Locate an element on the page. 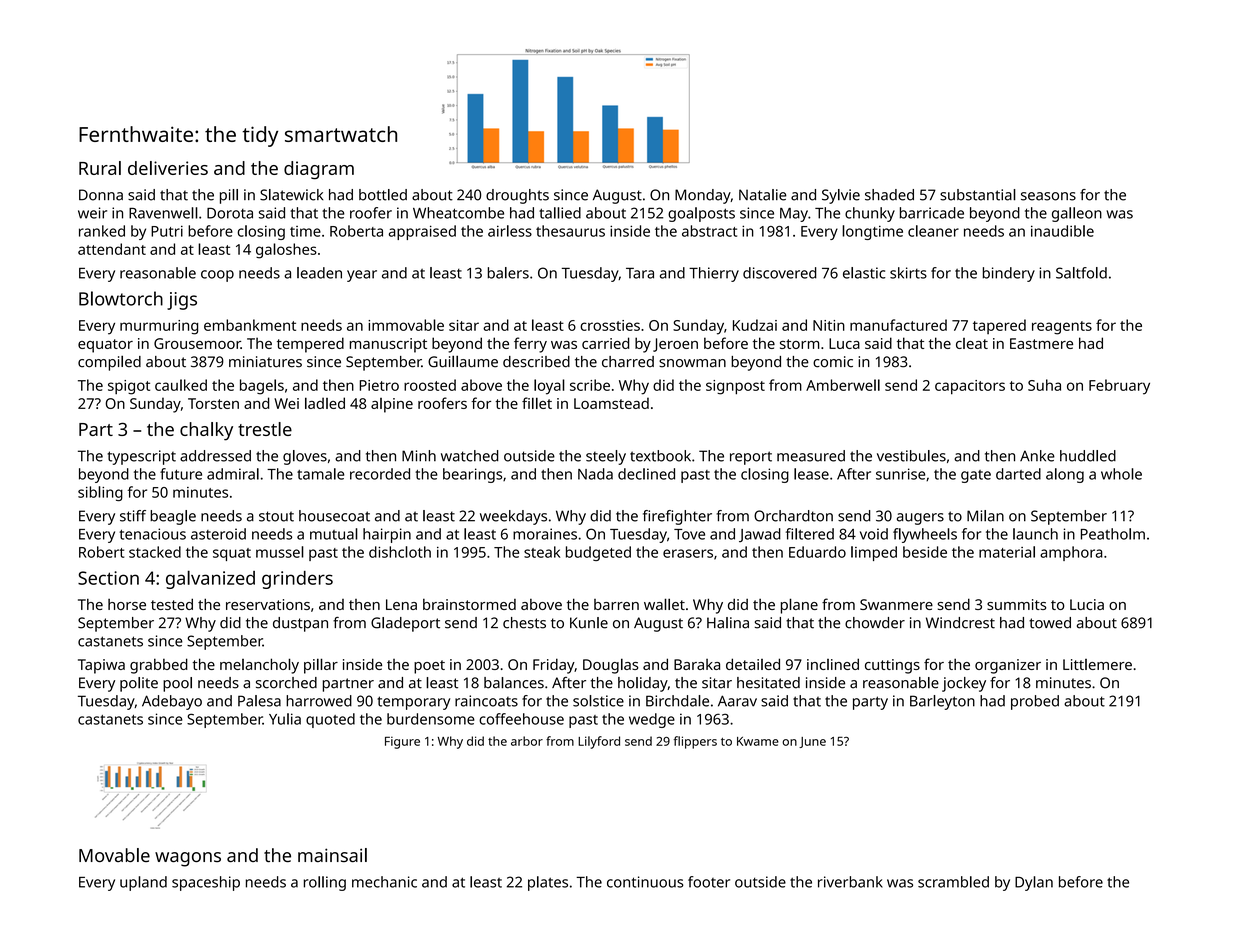 This image has height=952, width=1233. substantial is located at coordinates (978, 195).
